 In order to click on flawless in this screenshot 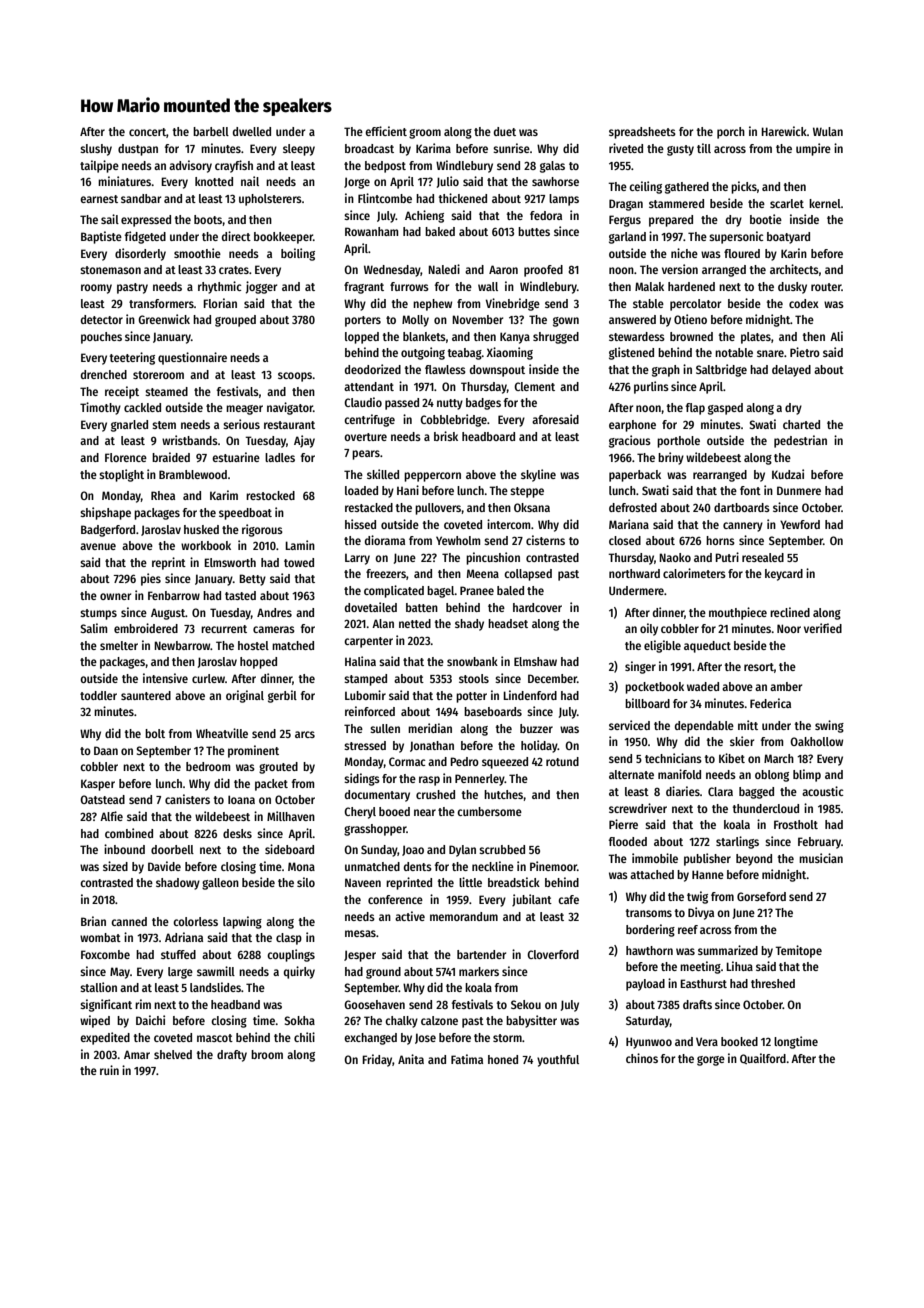, I will do `click(445, 369)`.
